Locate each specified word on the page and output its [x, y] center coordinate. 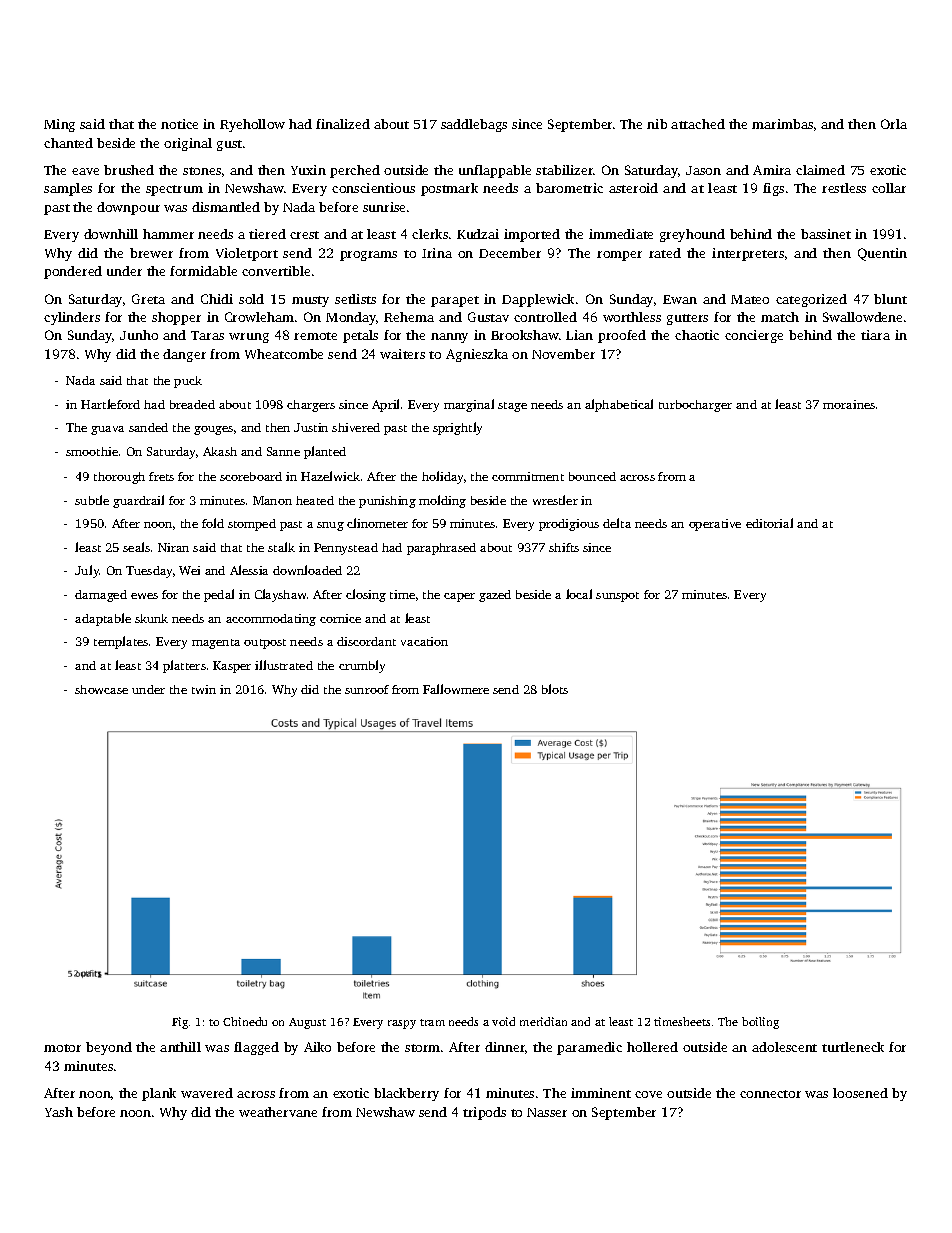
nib [657, 124]
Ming [59, 125]
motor [62, 1048]
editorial [769, 523]
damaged [101, 596]
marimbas [782, 124]
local [579, 594]
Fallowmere [456, 689]
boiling [760, 1023]
